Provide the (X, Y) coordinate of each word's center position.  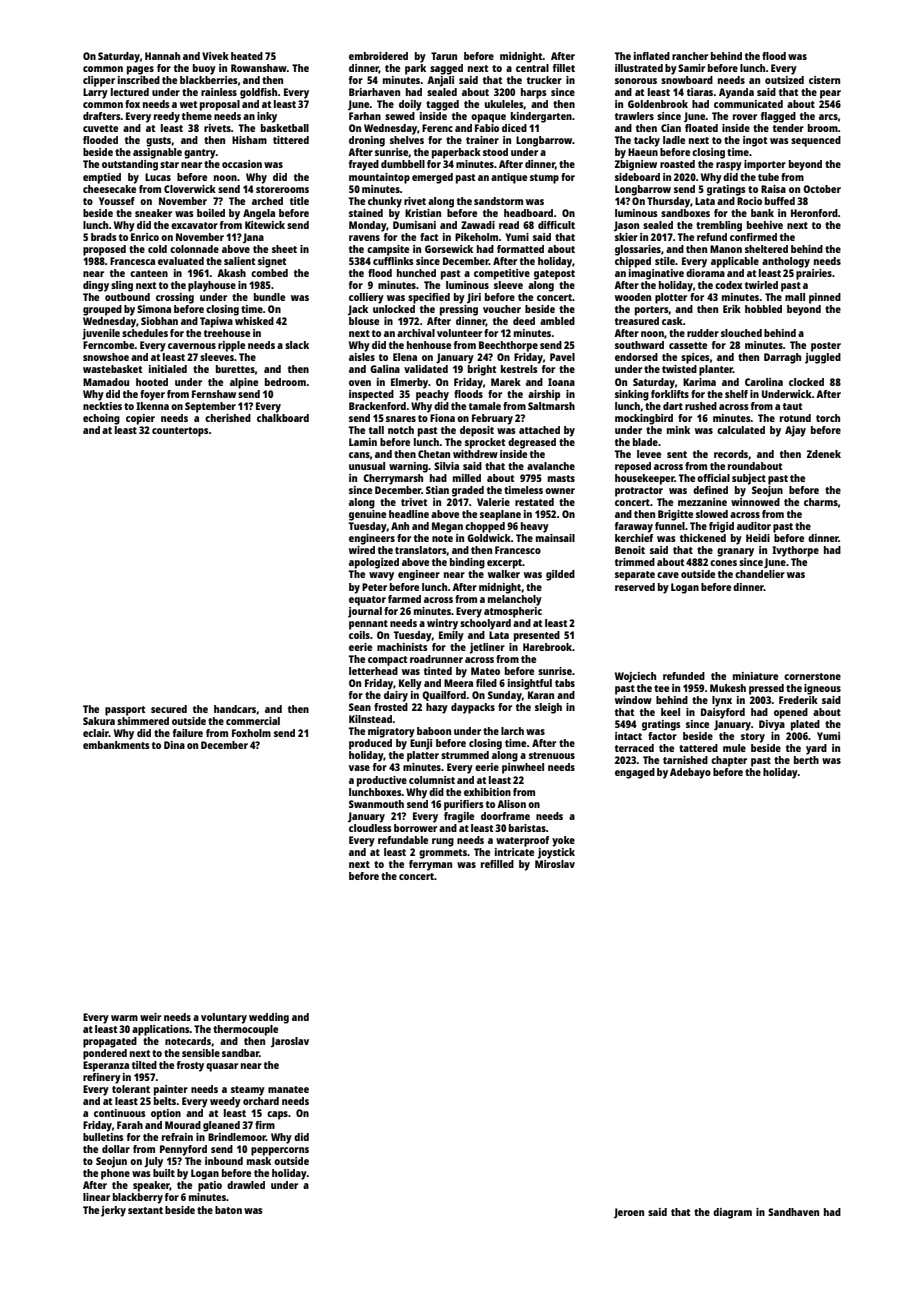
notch (401, 430)
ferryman (430, 865)
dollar (116, 1149)
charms (821, 502)
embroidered (378, 56)
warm (124, 1018)
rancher (690, 56)
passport (125, 711)
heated (247, 56)
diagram (732, 1213)
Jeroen (629, 1213)
